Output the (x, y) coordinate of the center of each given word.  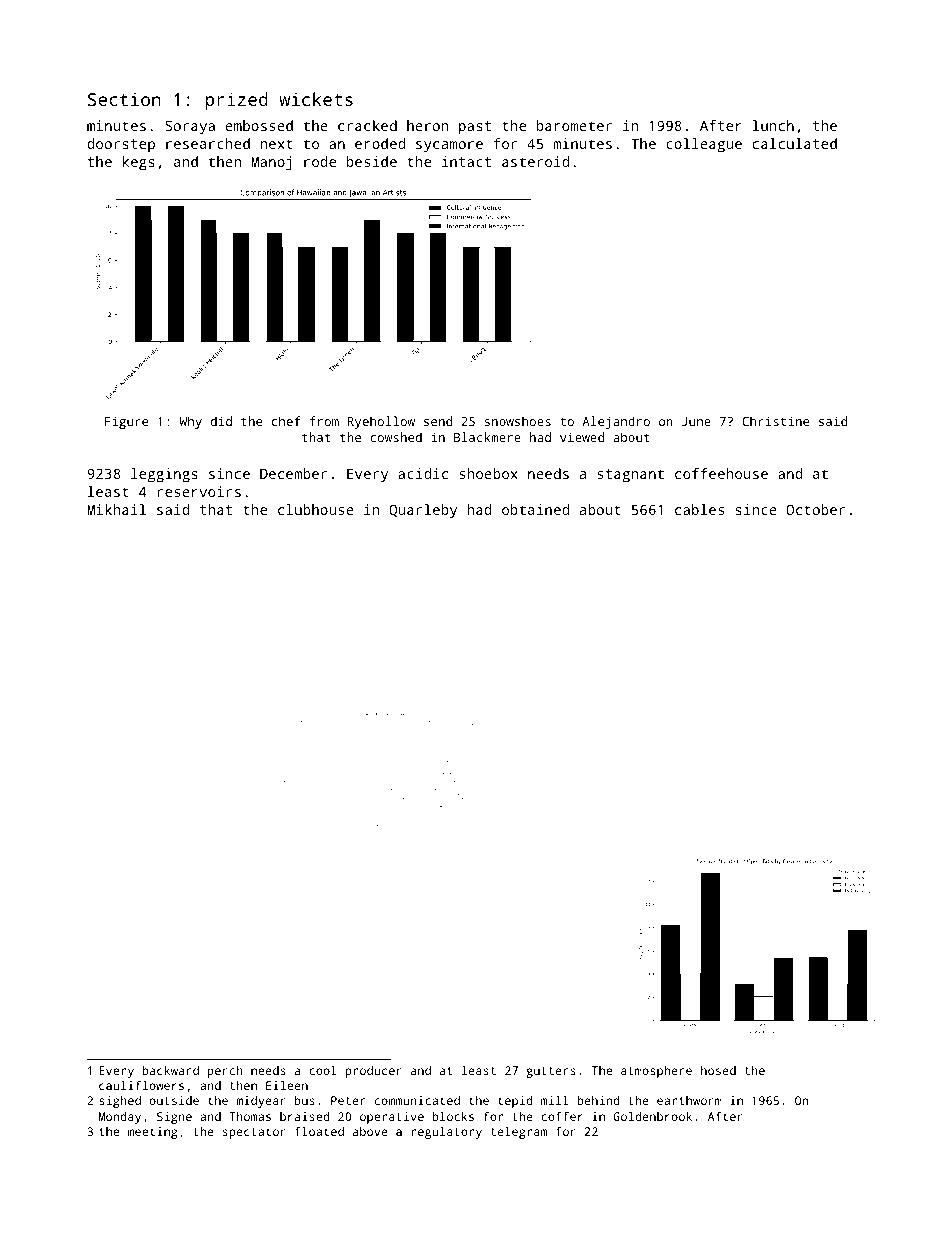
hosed (718, 1070)
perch (225, 1072)
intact (466, 161)
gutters (551, 1072)
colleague (704, 145)
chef (286, 421)
